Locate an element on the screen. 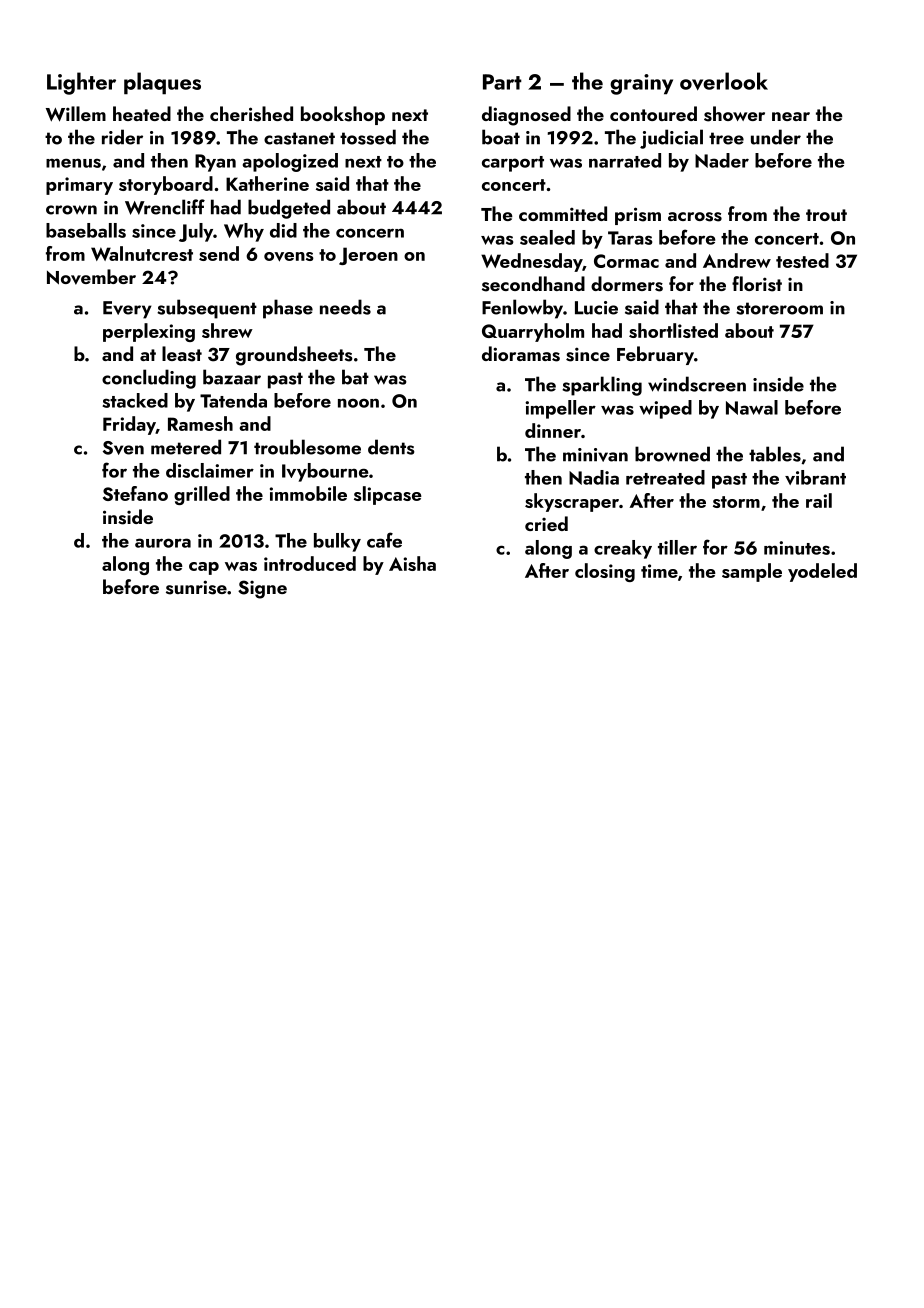  Part is located at coordinates (502, 82).
